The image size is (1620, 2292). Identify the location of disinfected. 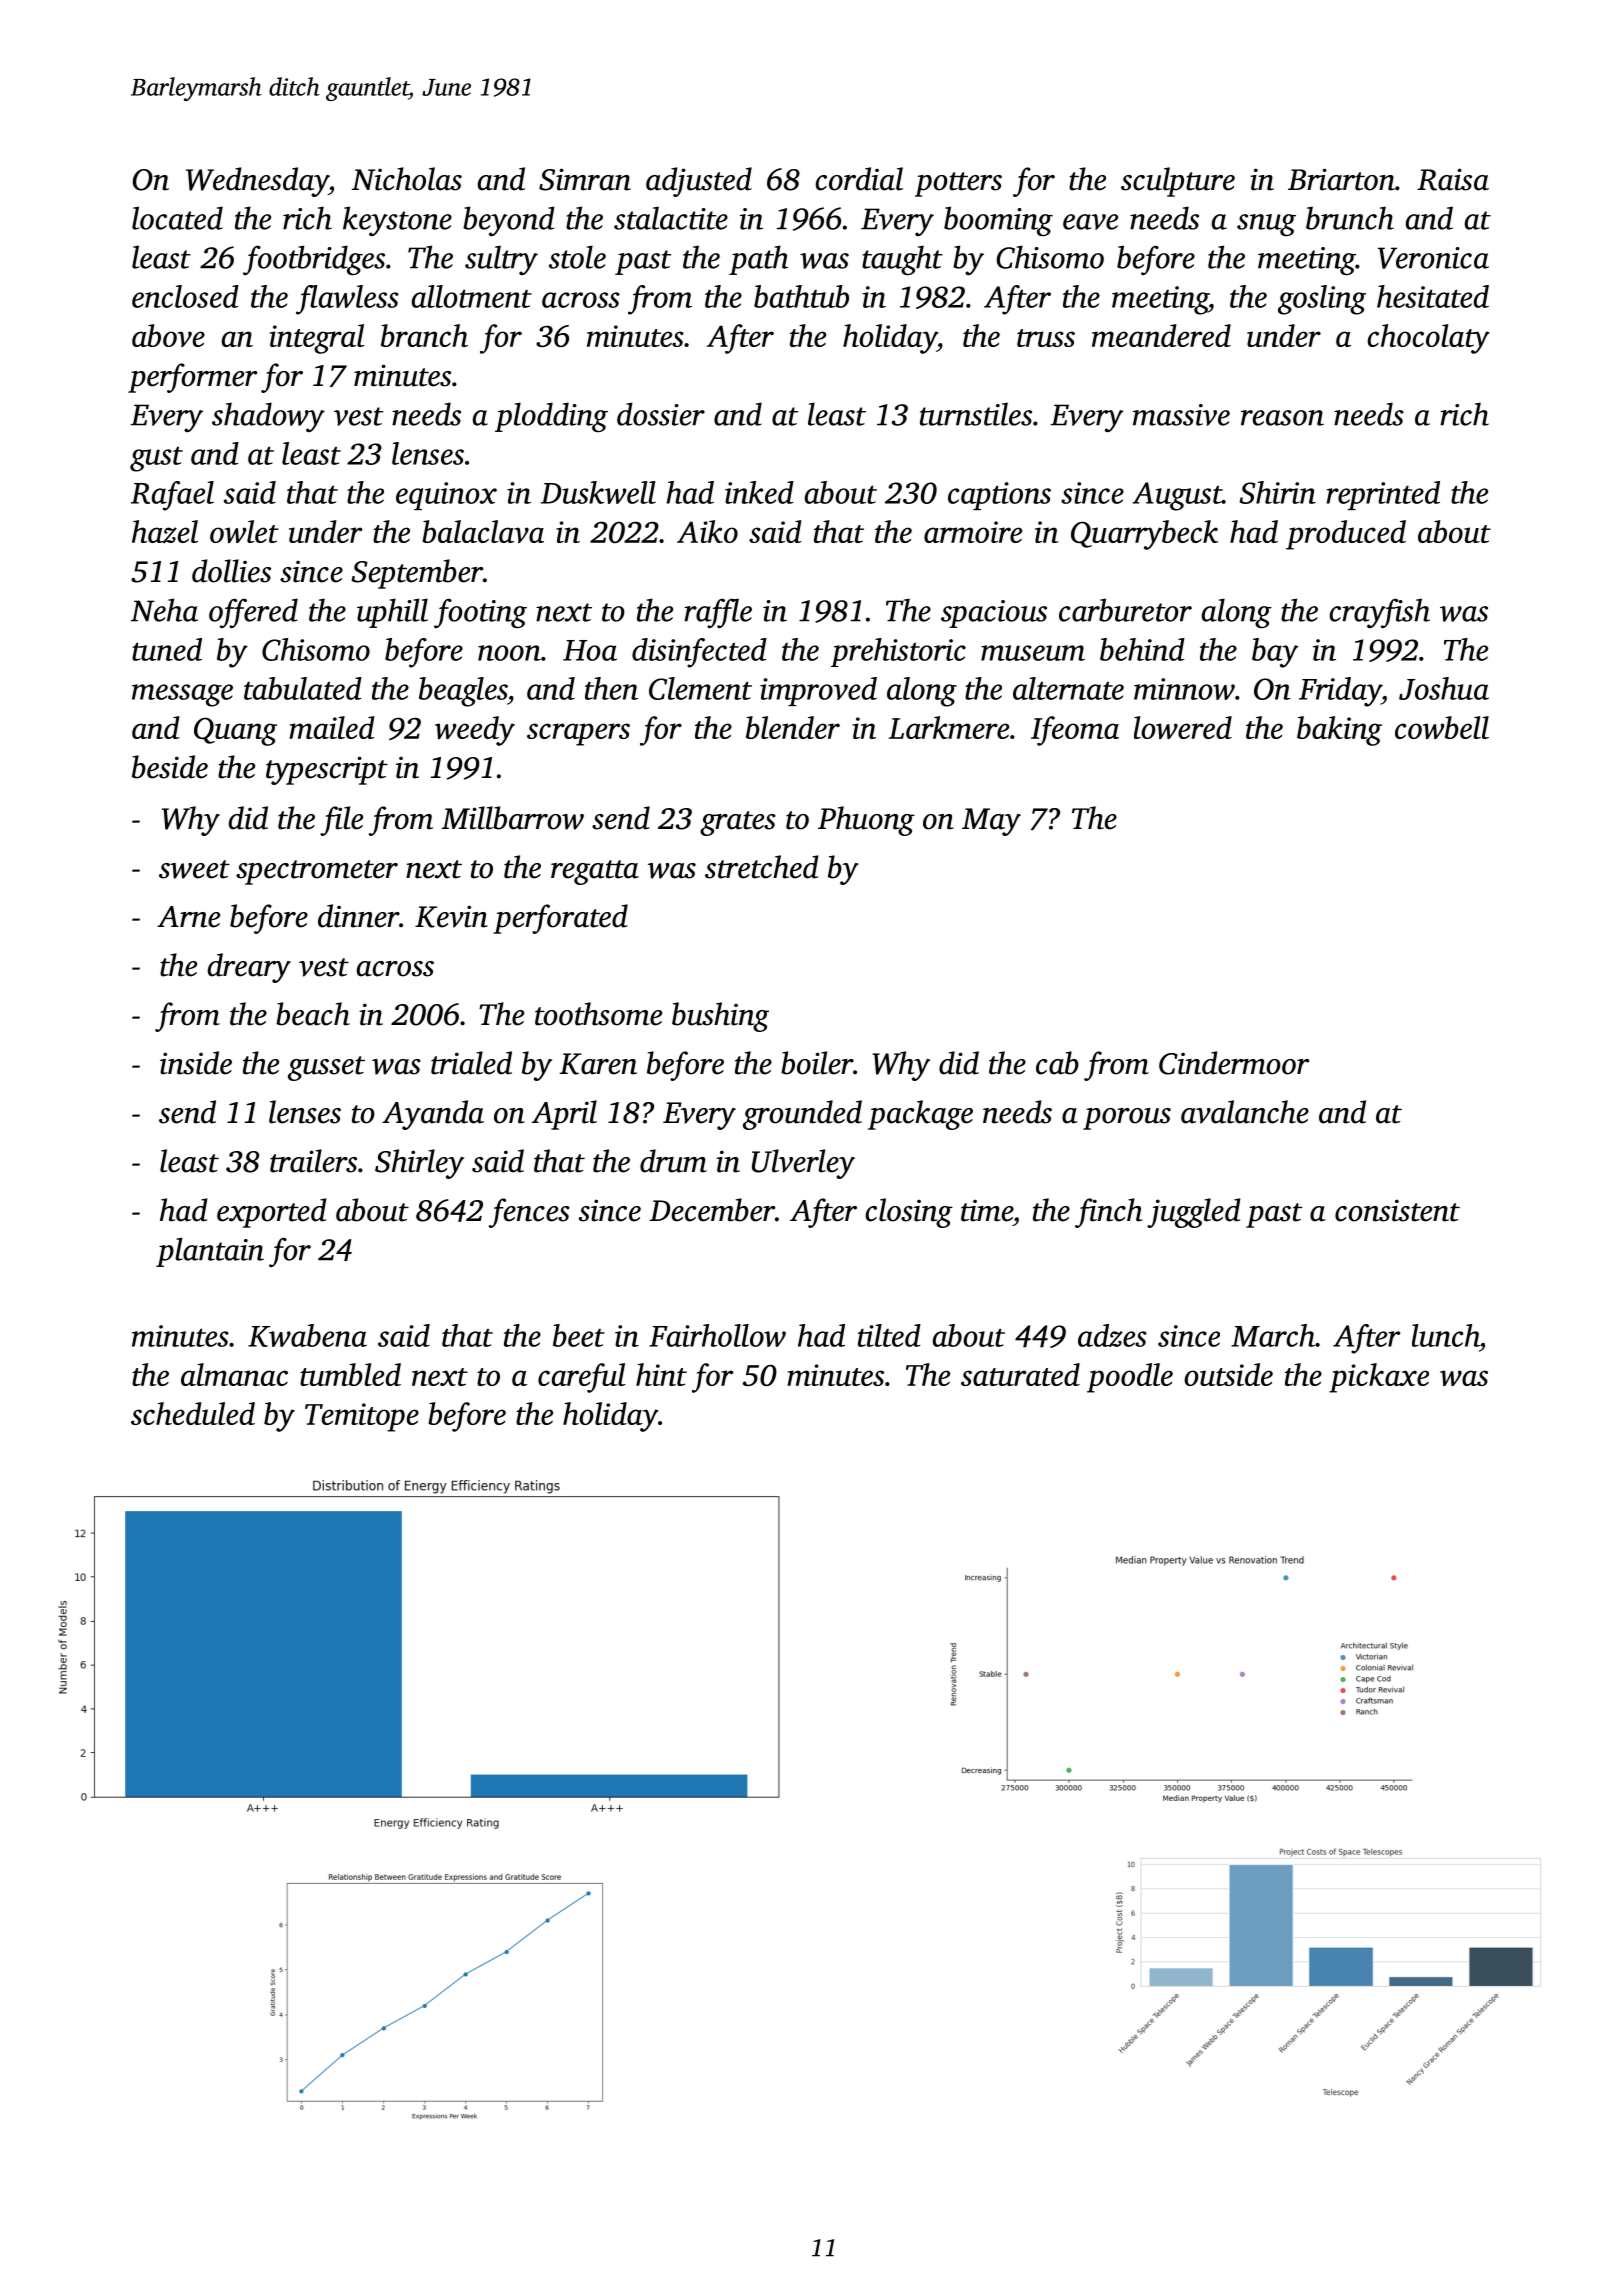
(699, 653).
